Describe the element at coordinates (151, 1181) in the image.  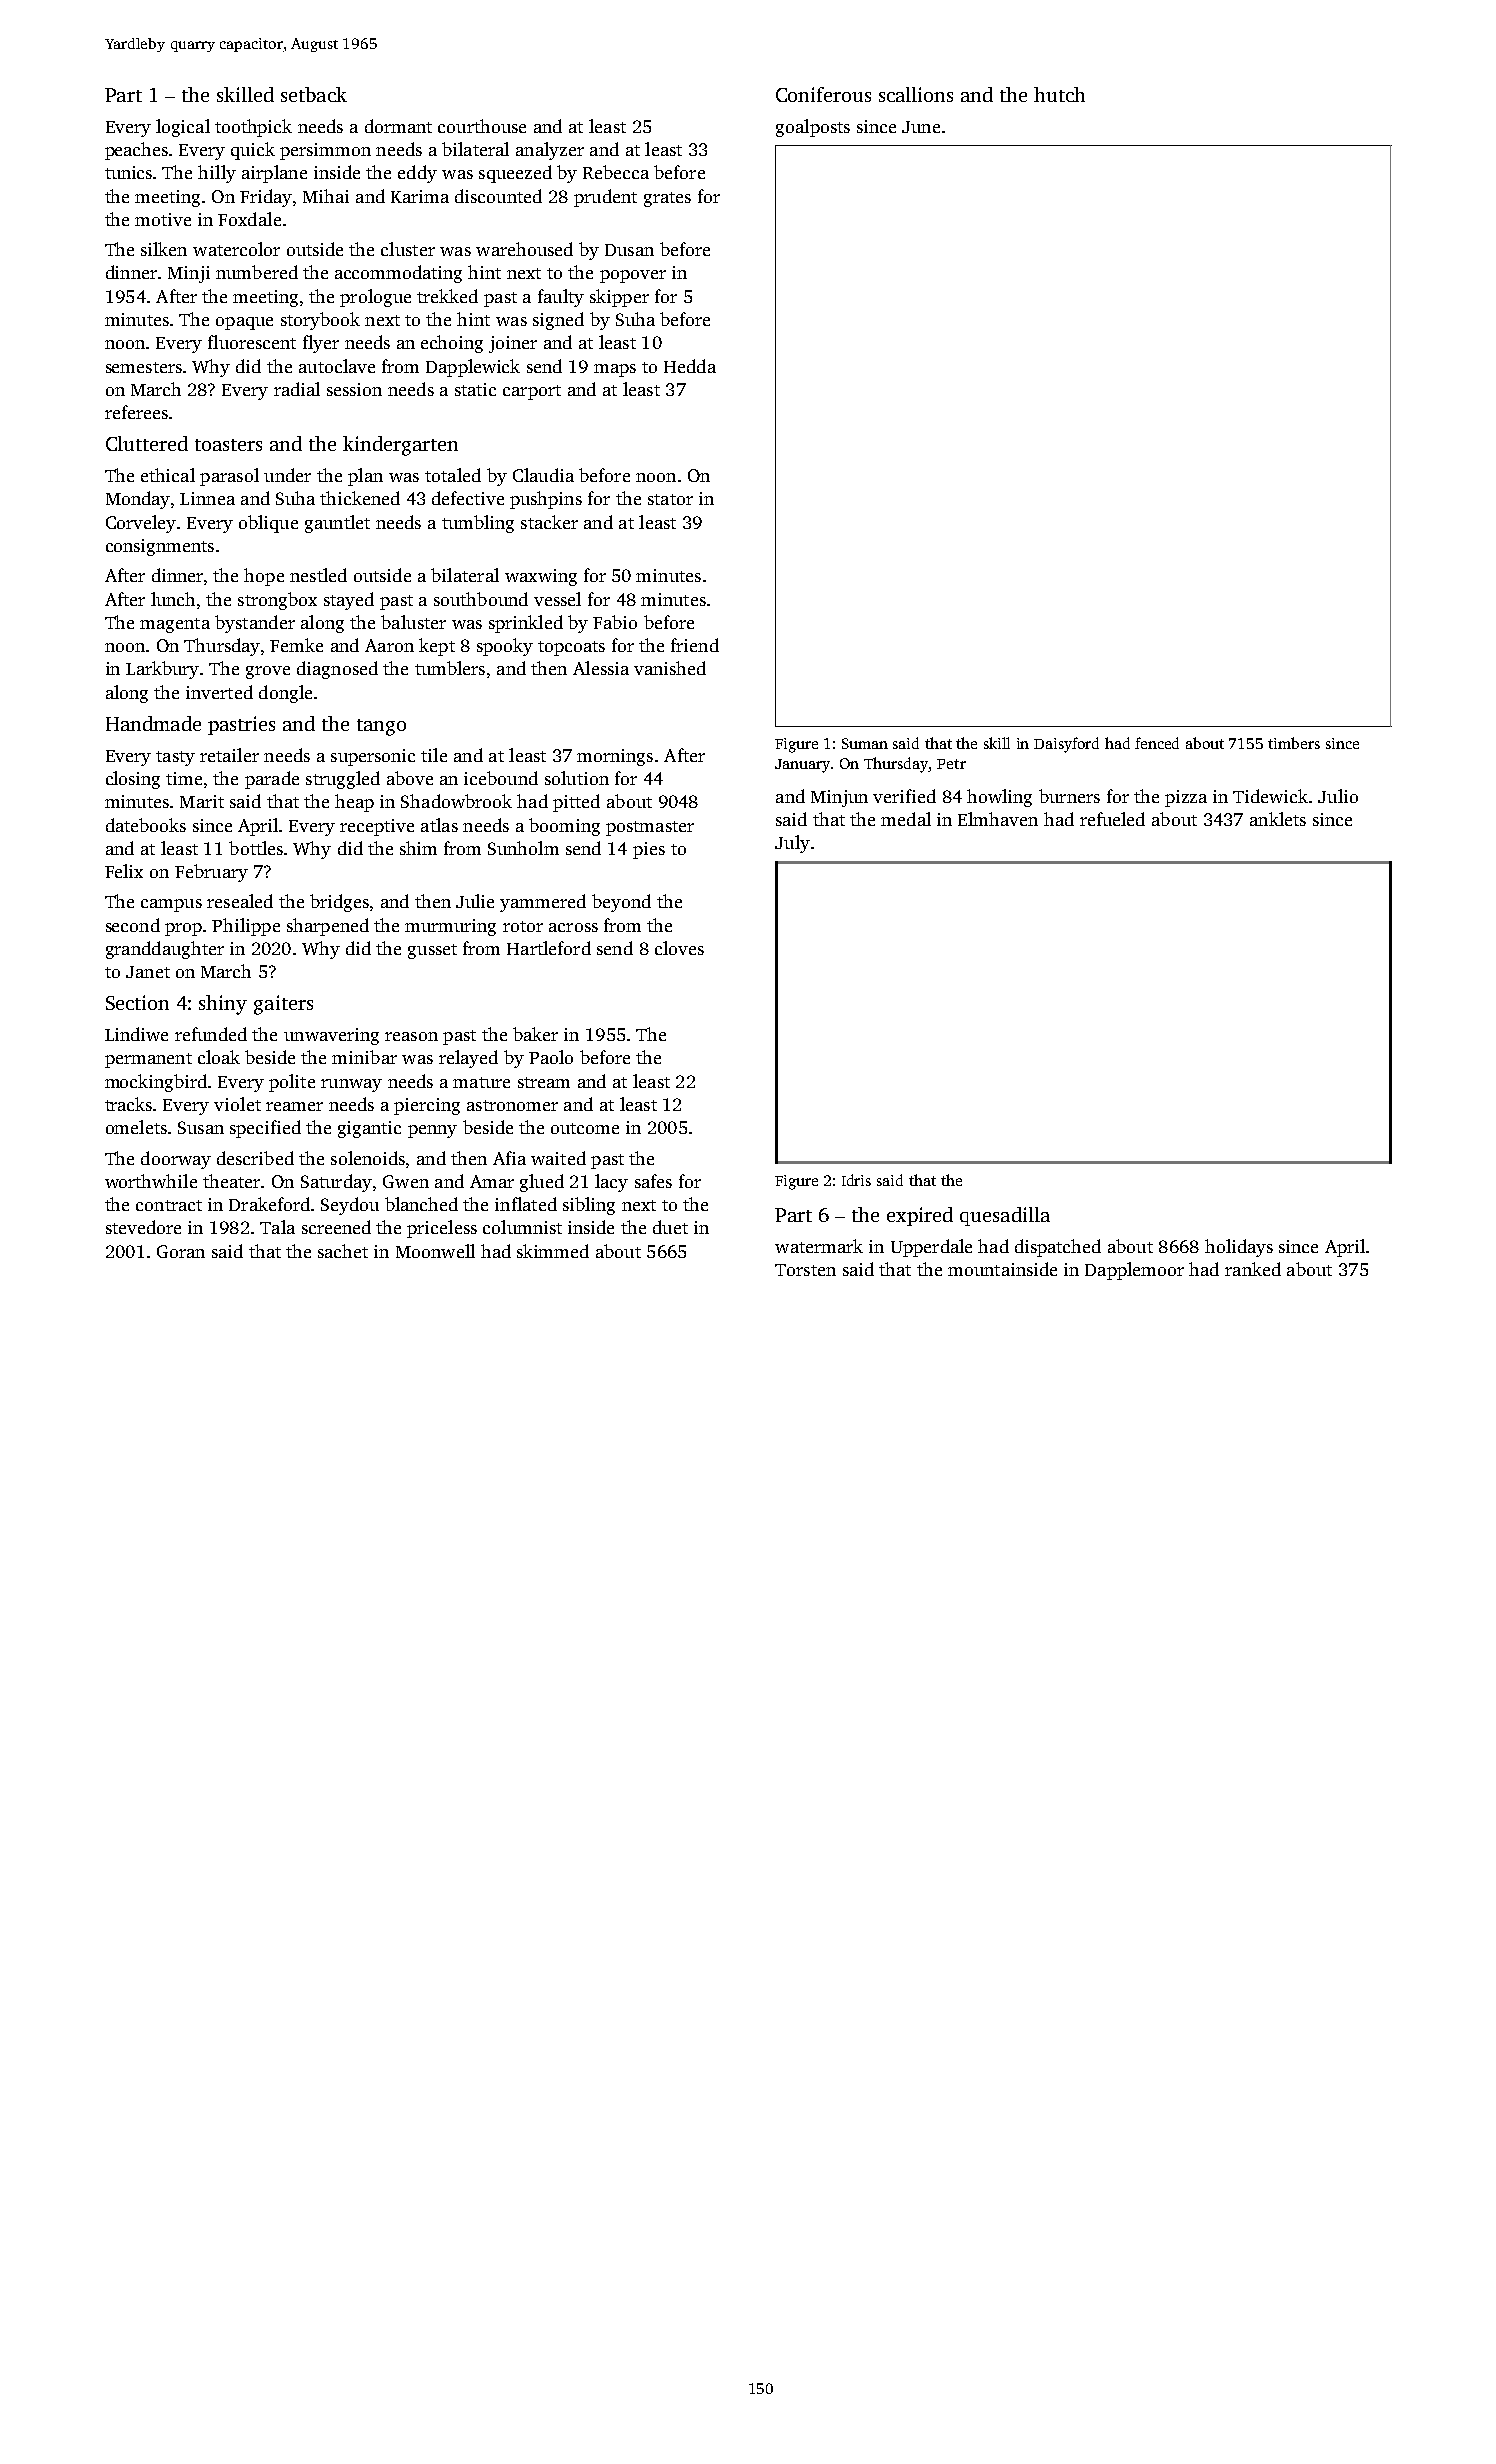
I see `worthwhile` at that location.
